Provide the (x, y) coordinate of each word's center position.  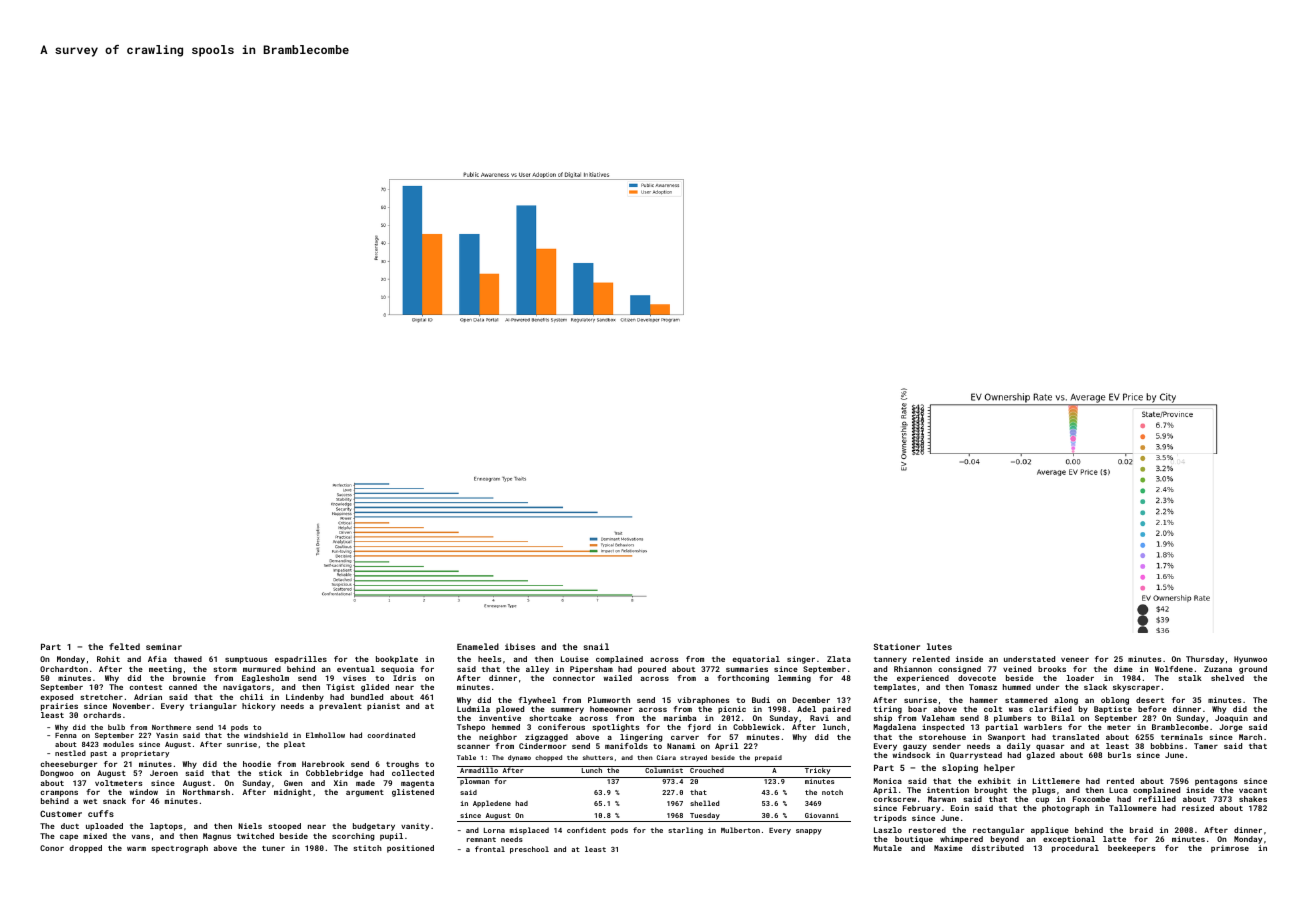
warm (136, 849)
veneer (1075, 660)
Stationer (896, 647)
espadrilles (301, 660)
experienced (923, 679)
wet (90, 801)
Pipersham (591, 670)
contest (146, 687)
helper (999, 768)
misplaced (529, 831)
